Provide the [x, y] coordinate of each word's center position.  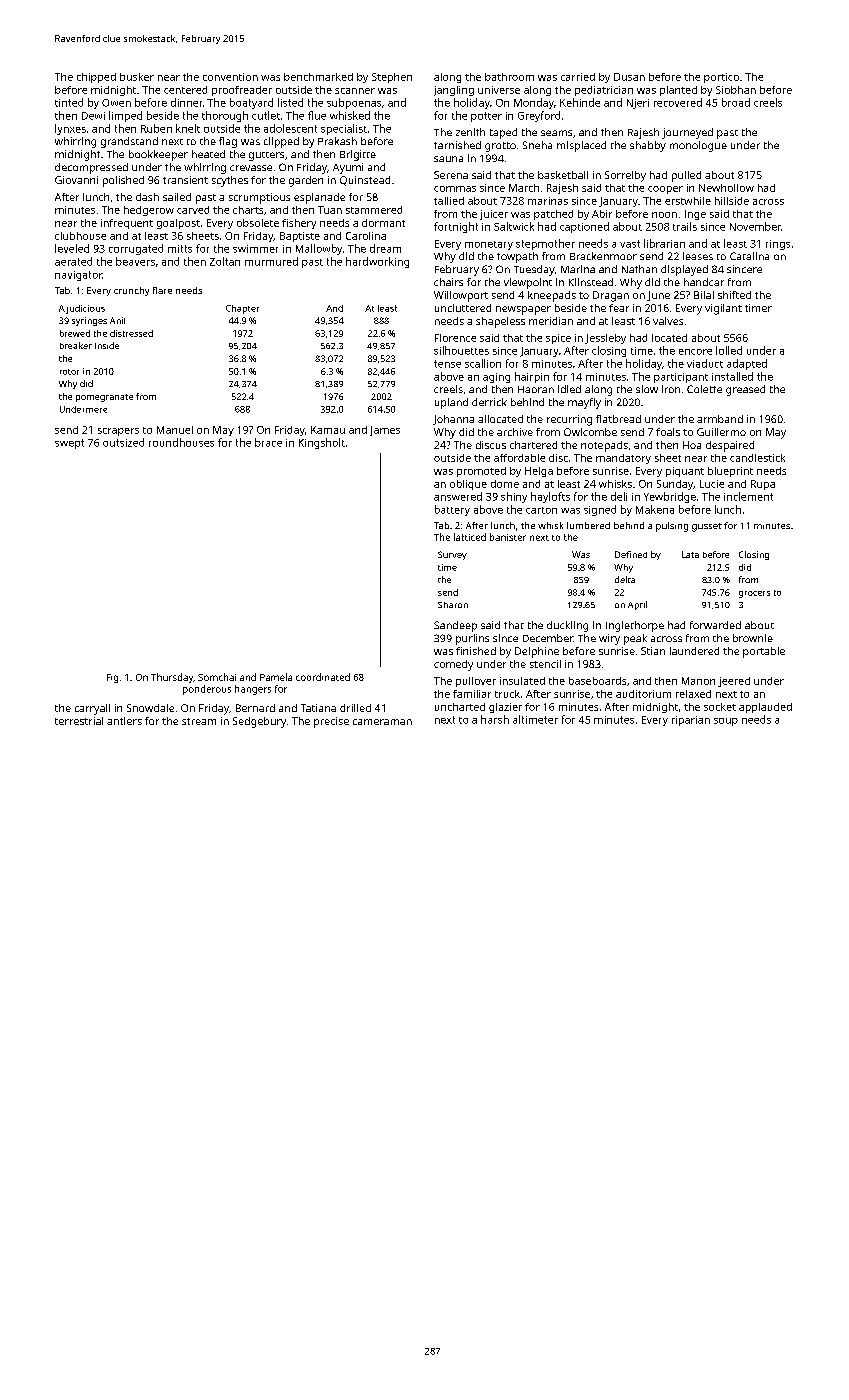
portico [721, 78]
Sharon [453, 605]
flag [228, 142]
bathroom [509, 77]
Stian [653, 651]
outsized [123, 442]
